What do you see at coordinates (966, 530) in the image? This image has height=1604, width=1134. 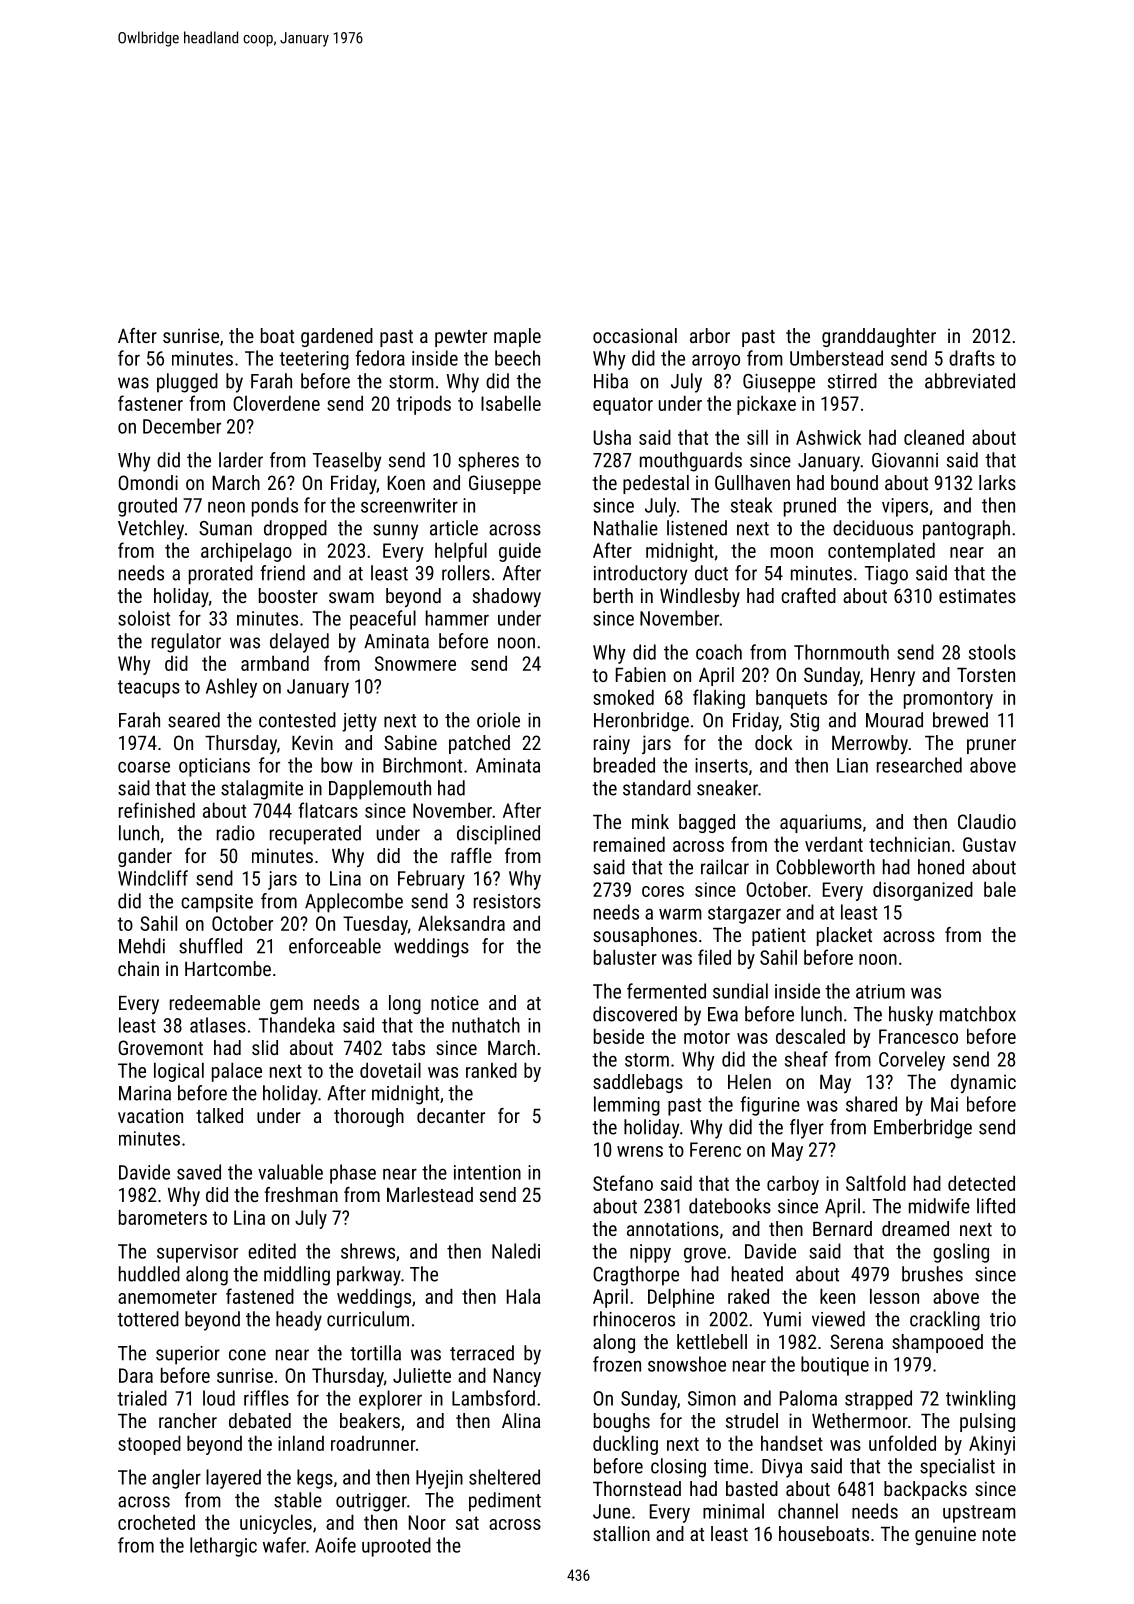 I see `pantograph` at bounding box center [966, 530].
